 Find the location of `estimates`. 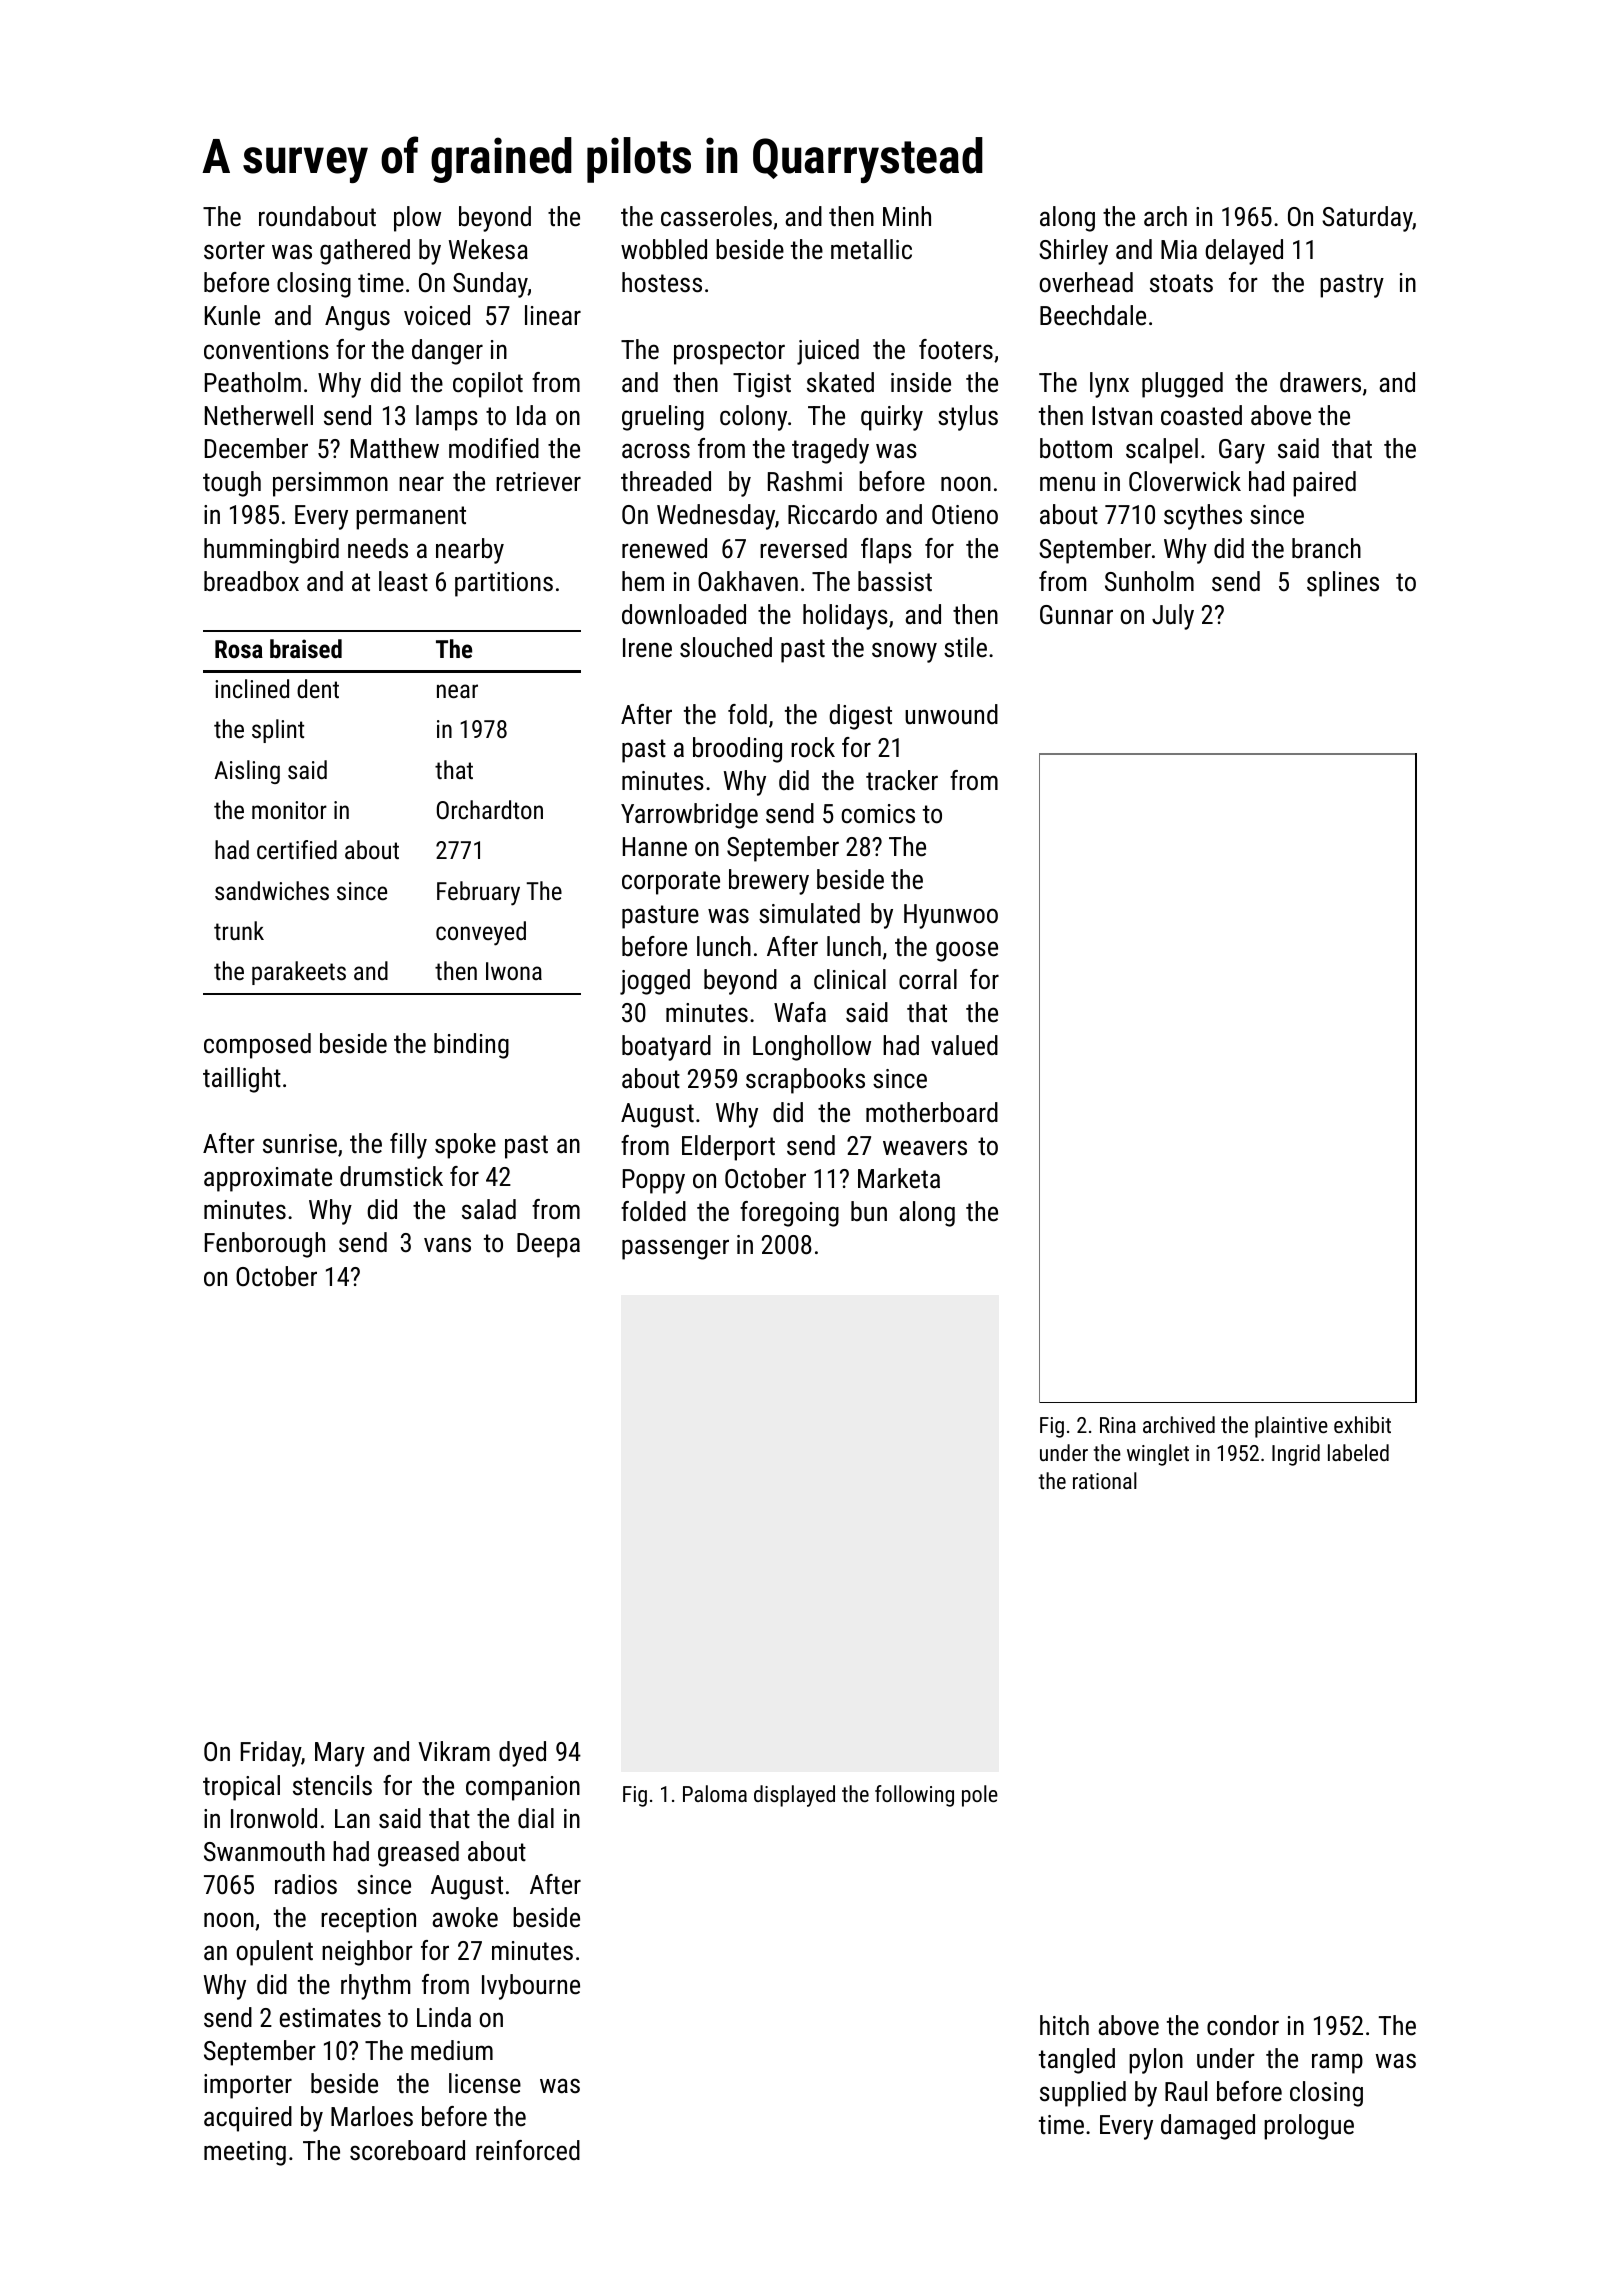

estimates is located at coordinates (330, 2018).
